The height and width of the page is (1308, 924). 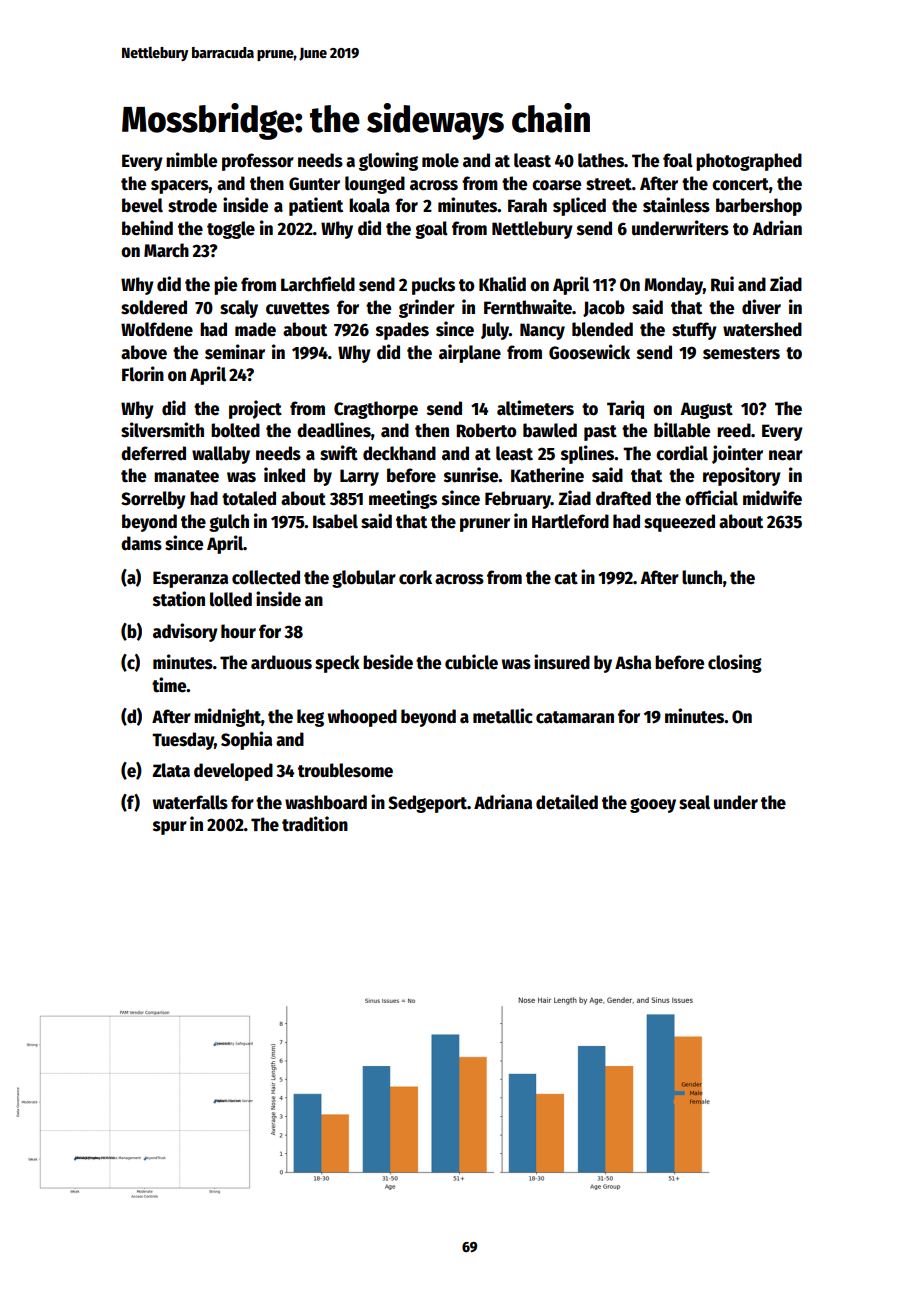 What do you see at coordinates (229, 523) in the page?
I see `gulch` at bounding box center [229, 523].
